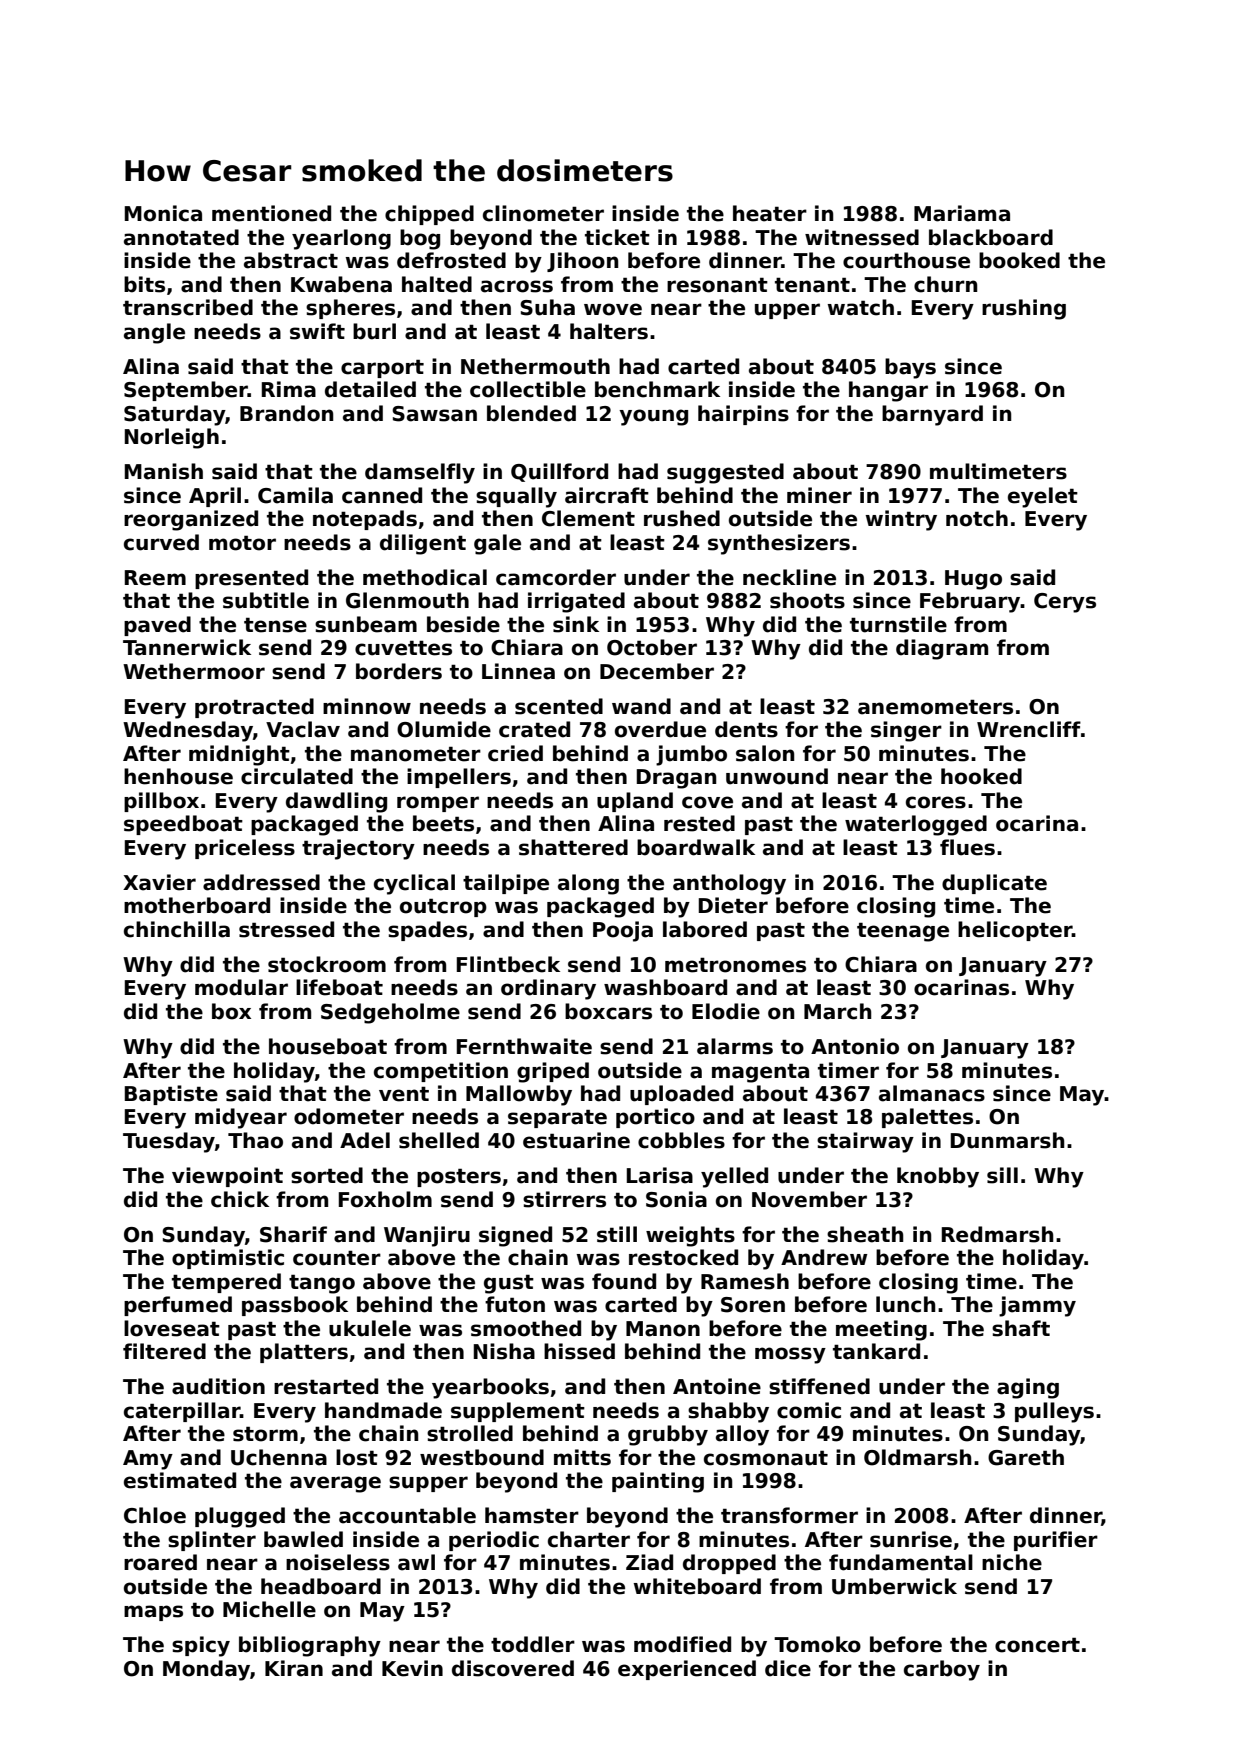 Image resolution: width=1234 pixels, height=1746 pixels. What do you see at coordinates (337, 1258) in the screenshot?
I see `counter` at bounding box center [337, 1258].
